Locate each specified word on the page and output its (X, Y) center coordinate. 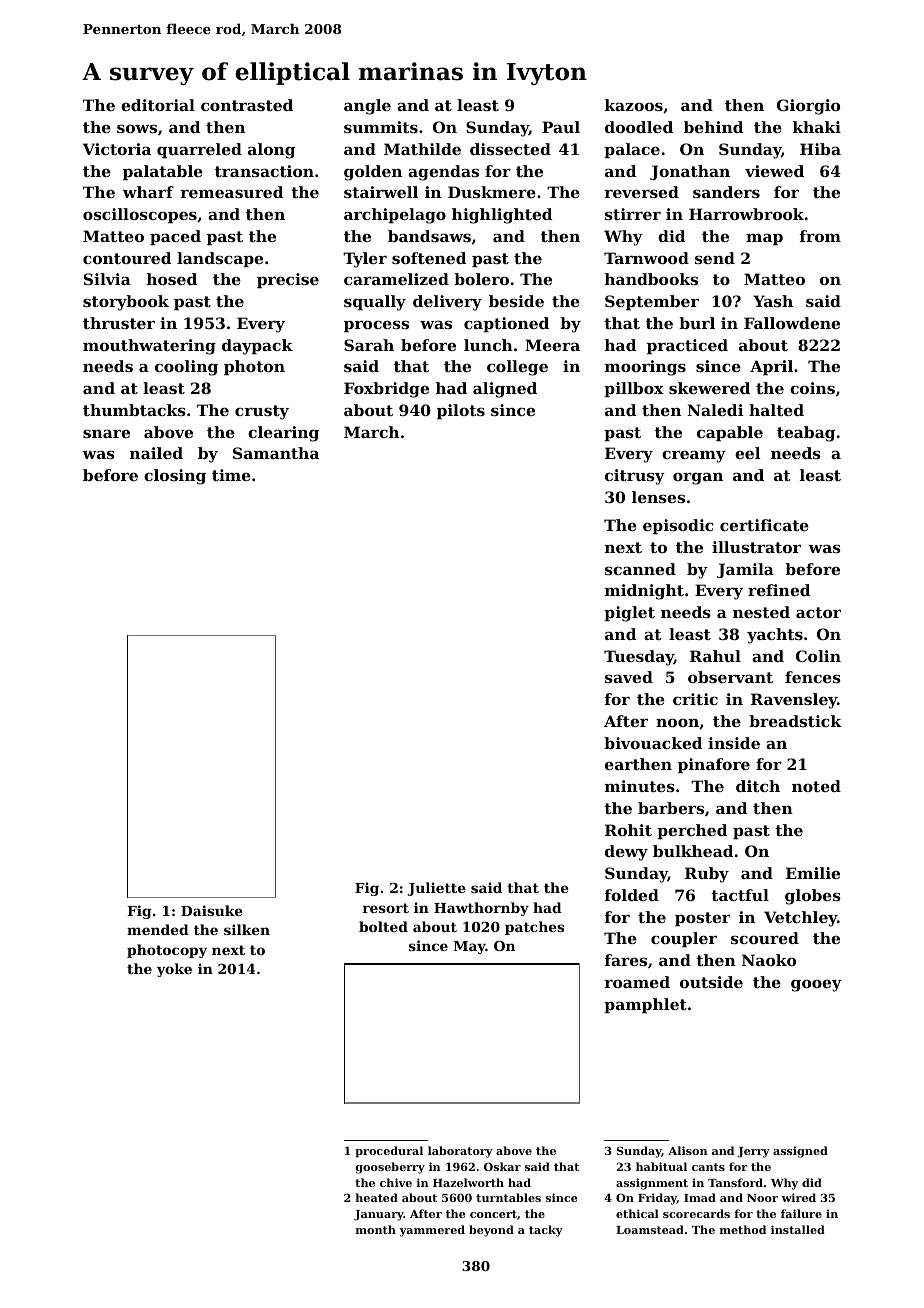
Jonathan (690, 172)
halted (776, 410)
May (470, 947)
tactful (740, 895)
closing (175, 477)
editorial (158, 105)
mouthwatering (149, 347)
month (375, 1229)
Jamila (745, 570)
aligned (505, 390)
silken (247, 929)
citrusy (635, 477)
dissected (510, 149)
